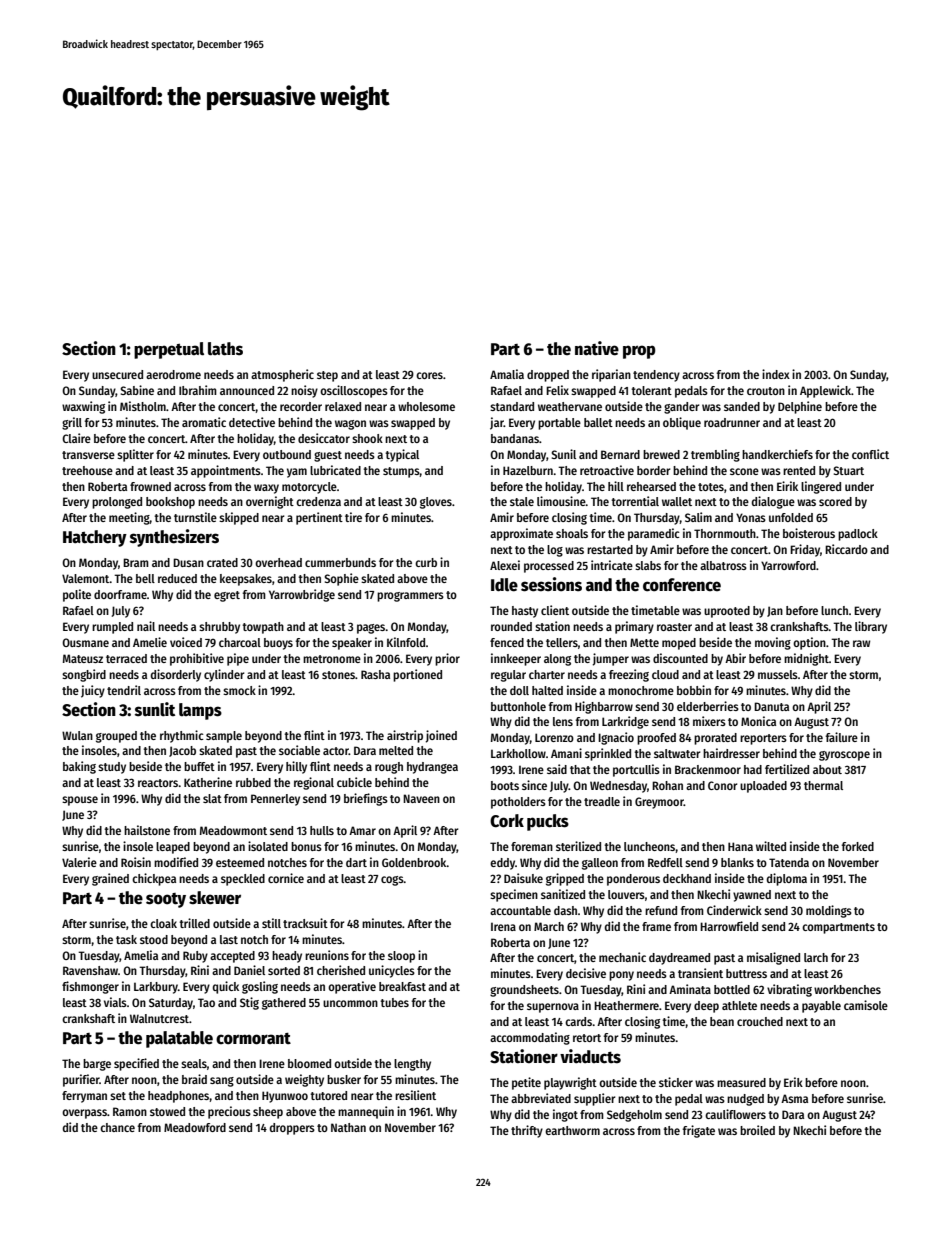 This page has height=1233, width=952. What do you see at coordinates (225, 349) in the page?
I see `laths` at bounding box center [225, 349].
